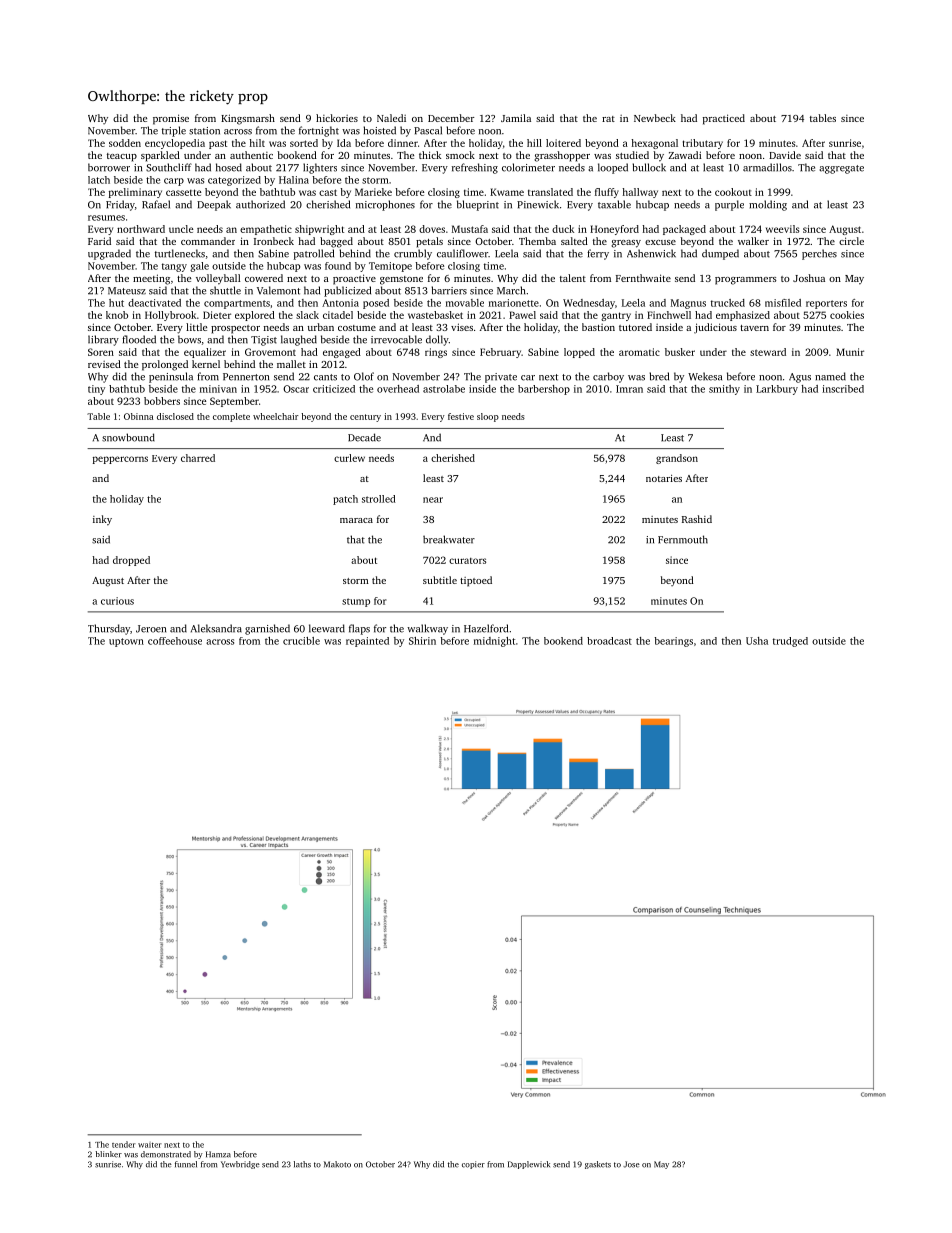 Image resolution: width=952 pixels, height=1233 pixels. Describe the element at coordinates (150, 1145) in the document. I see `waiter` at that location.
